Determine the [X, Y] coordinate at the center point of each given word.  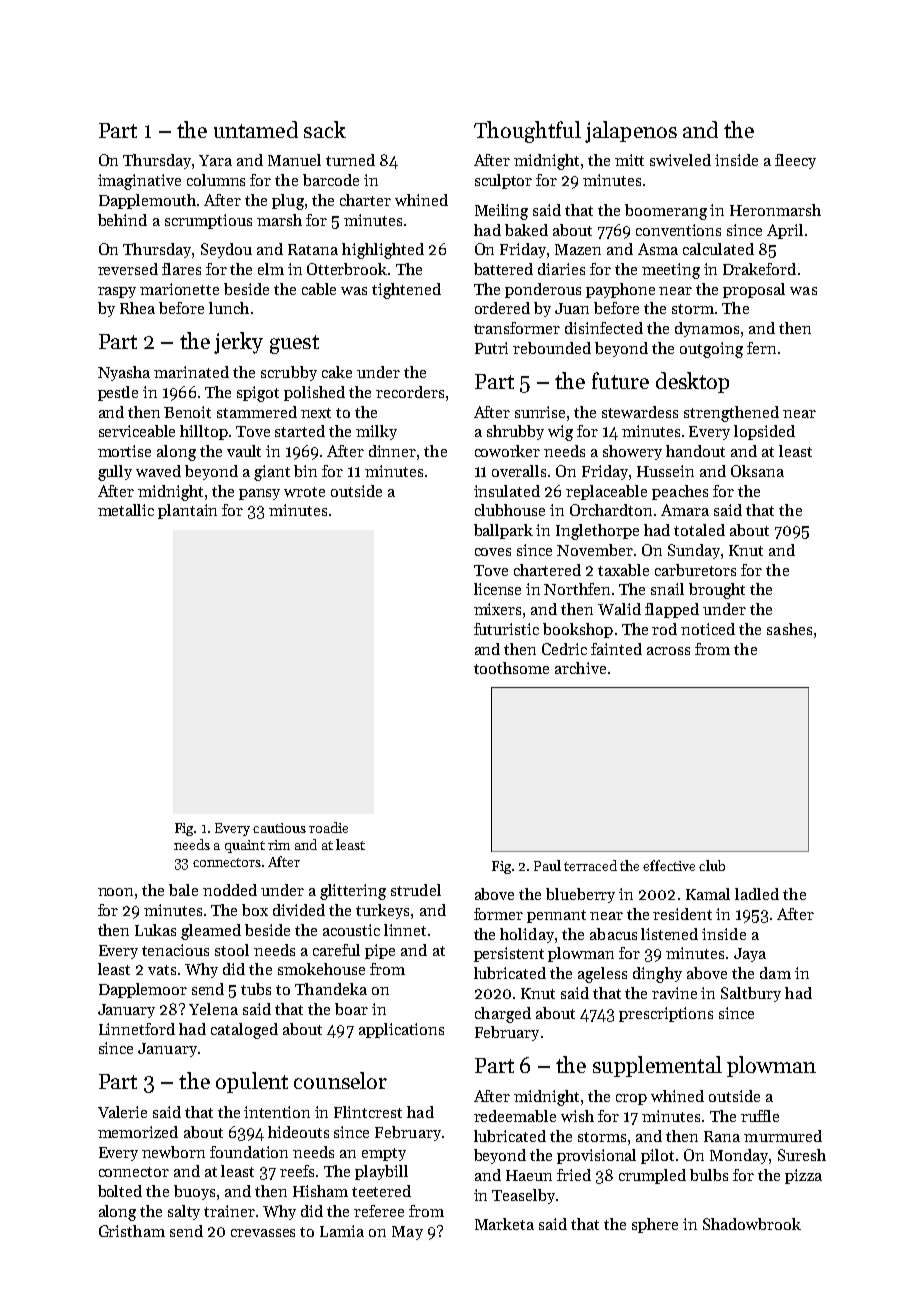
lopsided [764, 432]
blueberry [580, 895]
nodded [230, 890]
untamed [256, 129]
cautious [279, 828]
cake [337, 372]
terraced [590, 865]
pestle [118, 393]
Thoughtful [527, 132]
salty [184, 1212]
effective [669, 865]
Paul [547, 865]
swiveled [680, 160]
